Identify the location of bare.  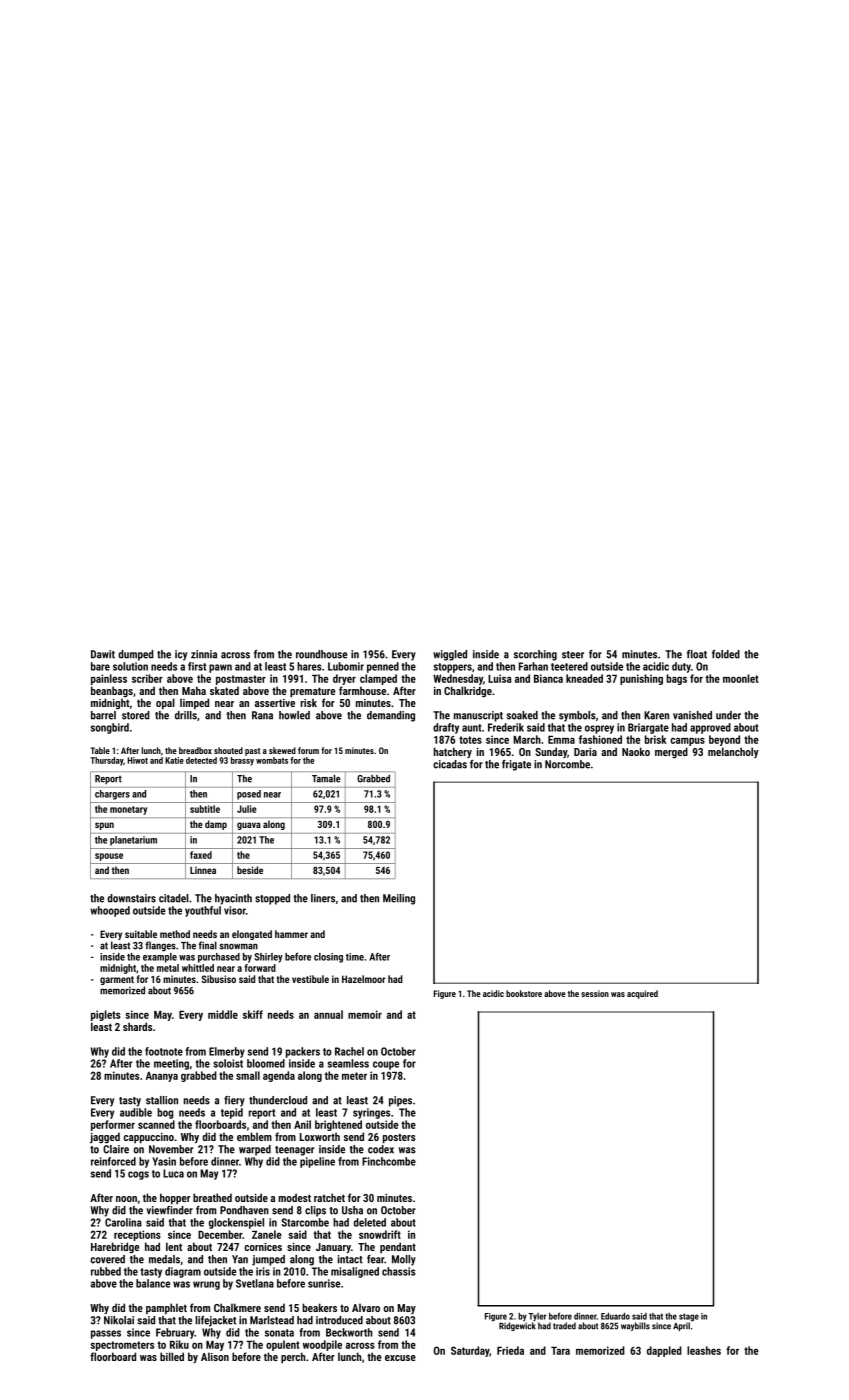
(100, 666).
